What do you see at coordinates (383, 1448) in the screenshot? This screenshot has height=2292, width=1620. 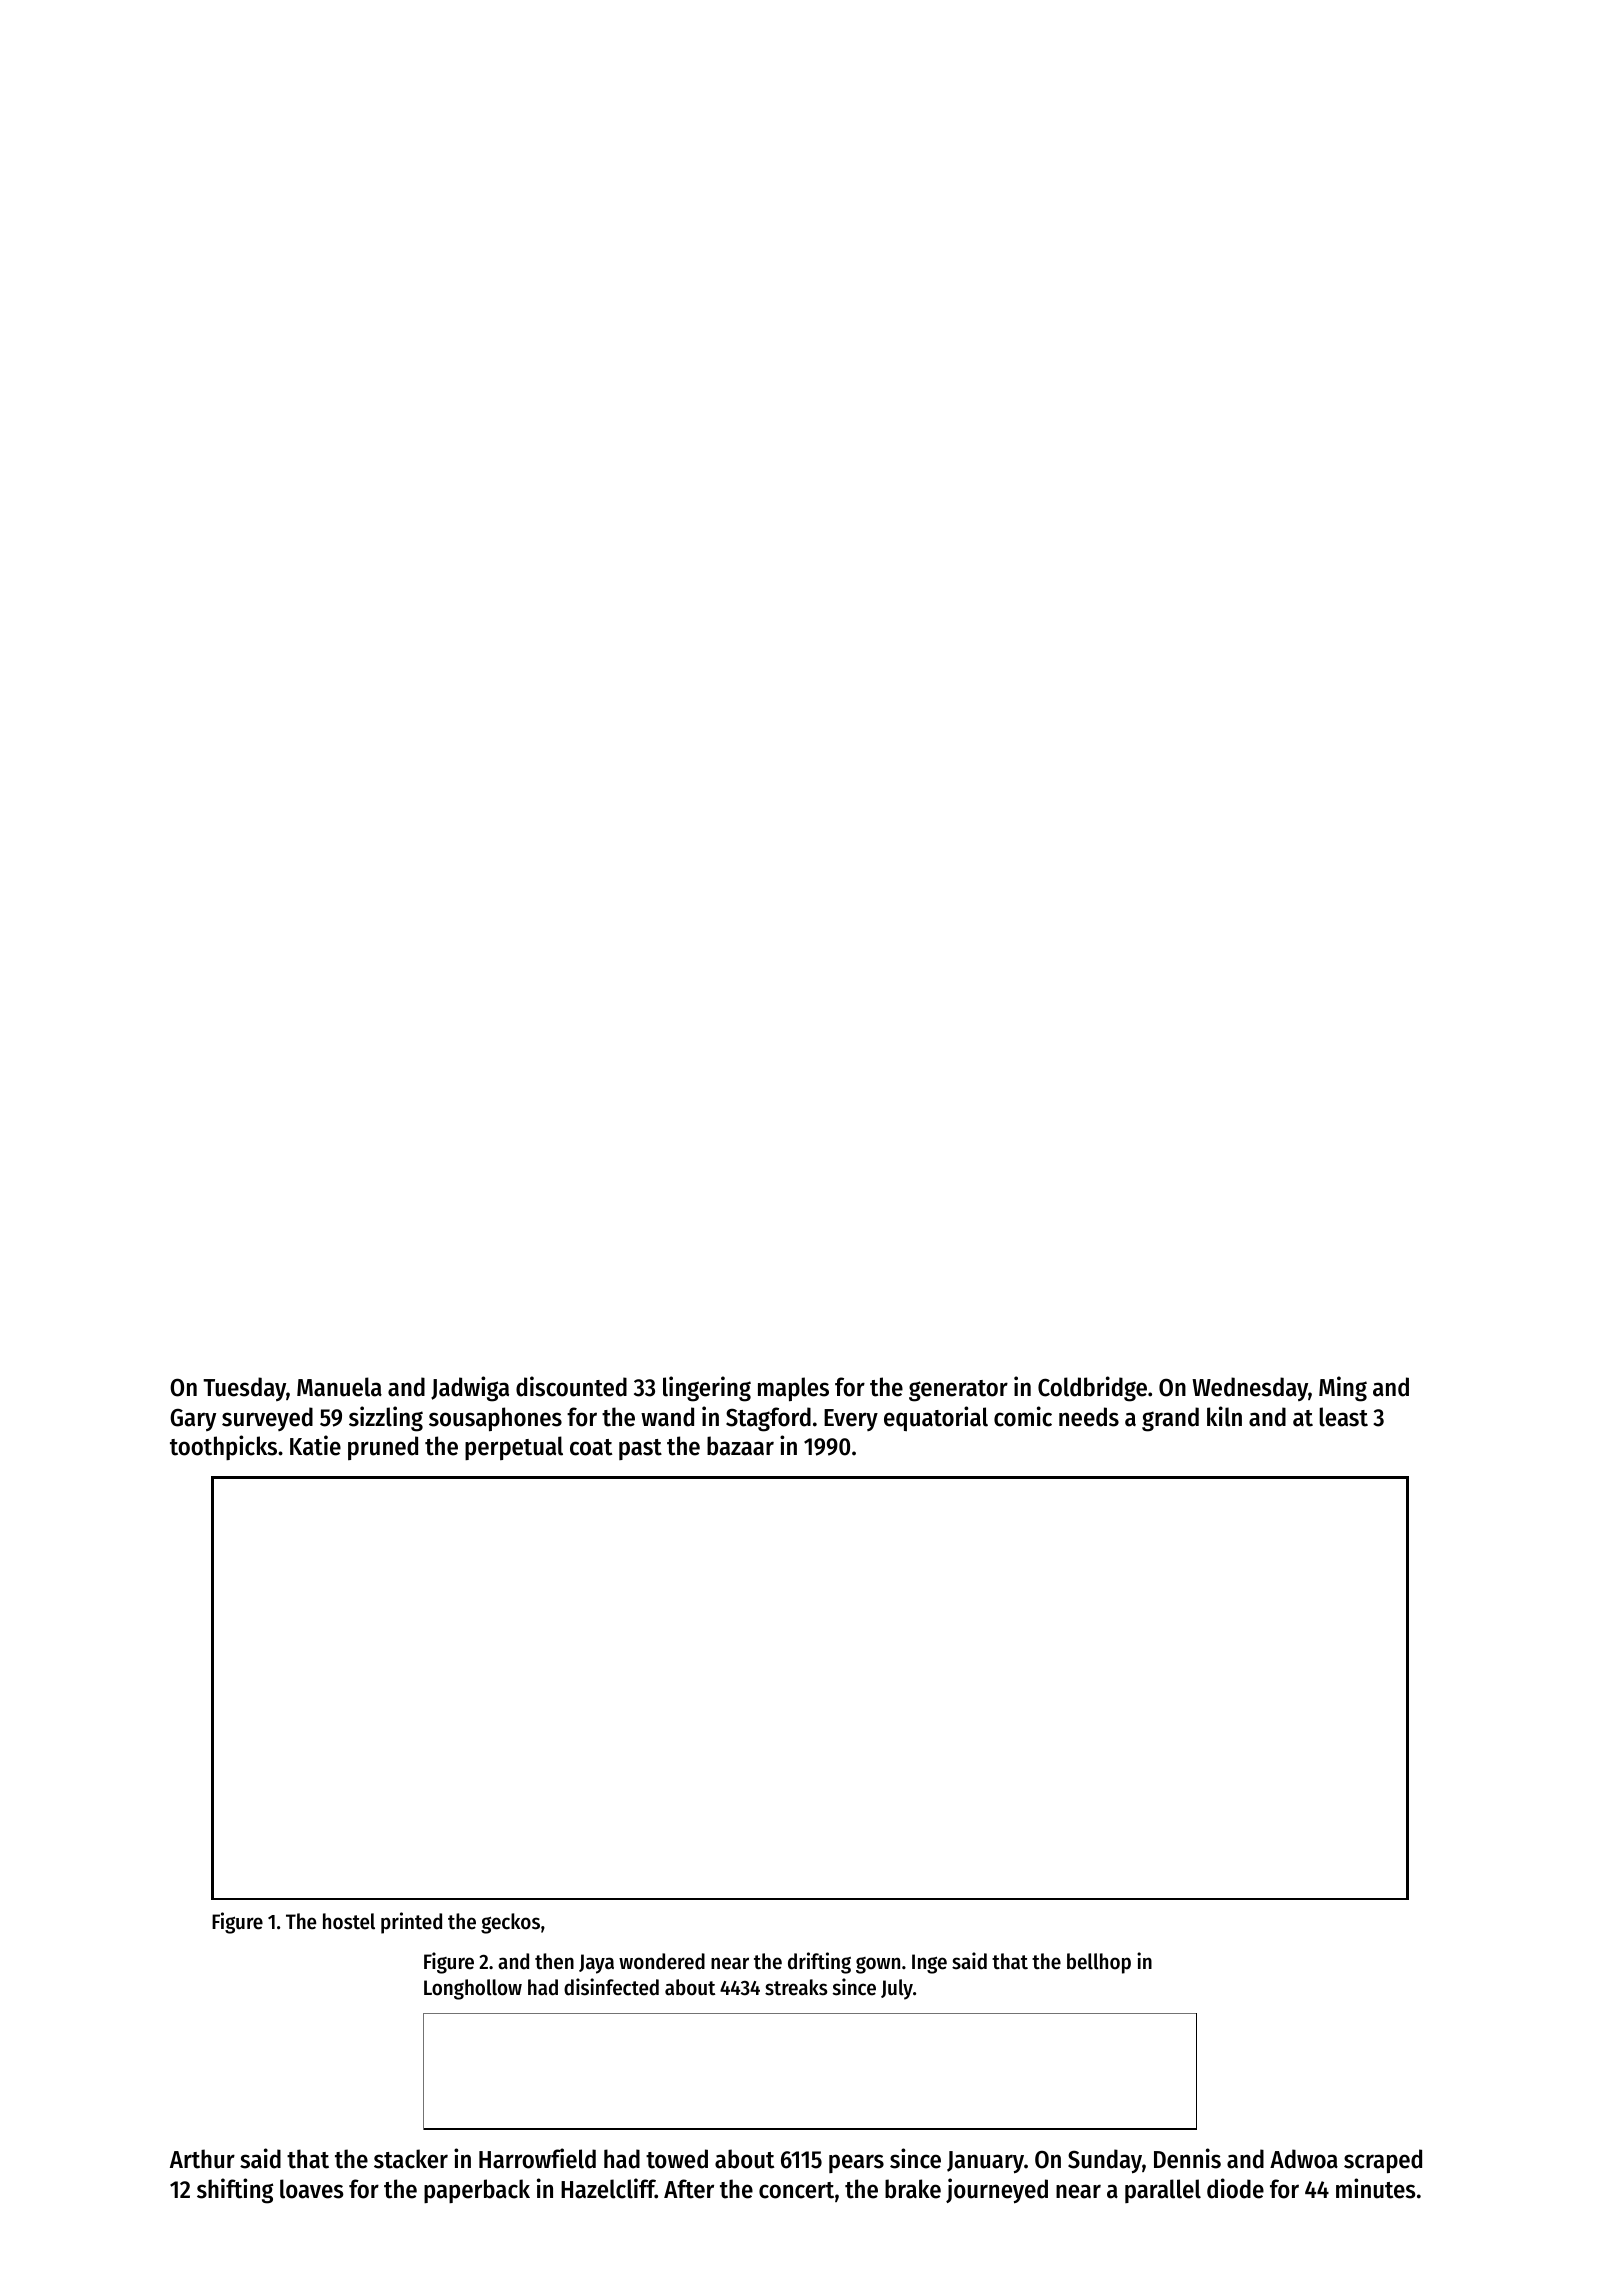 I see `pruned` at bounding box center [383, 1448].
